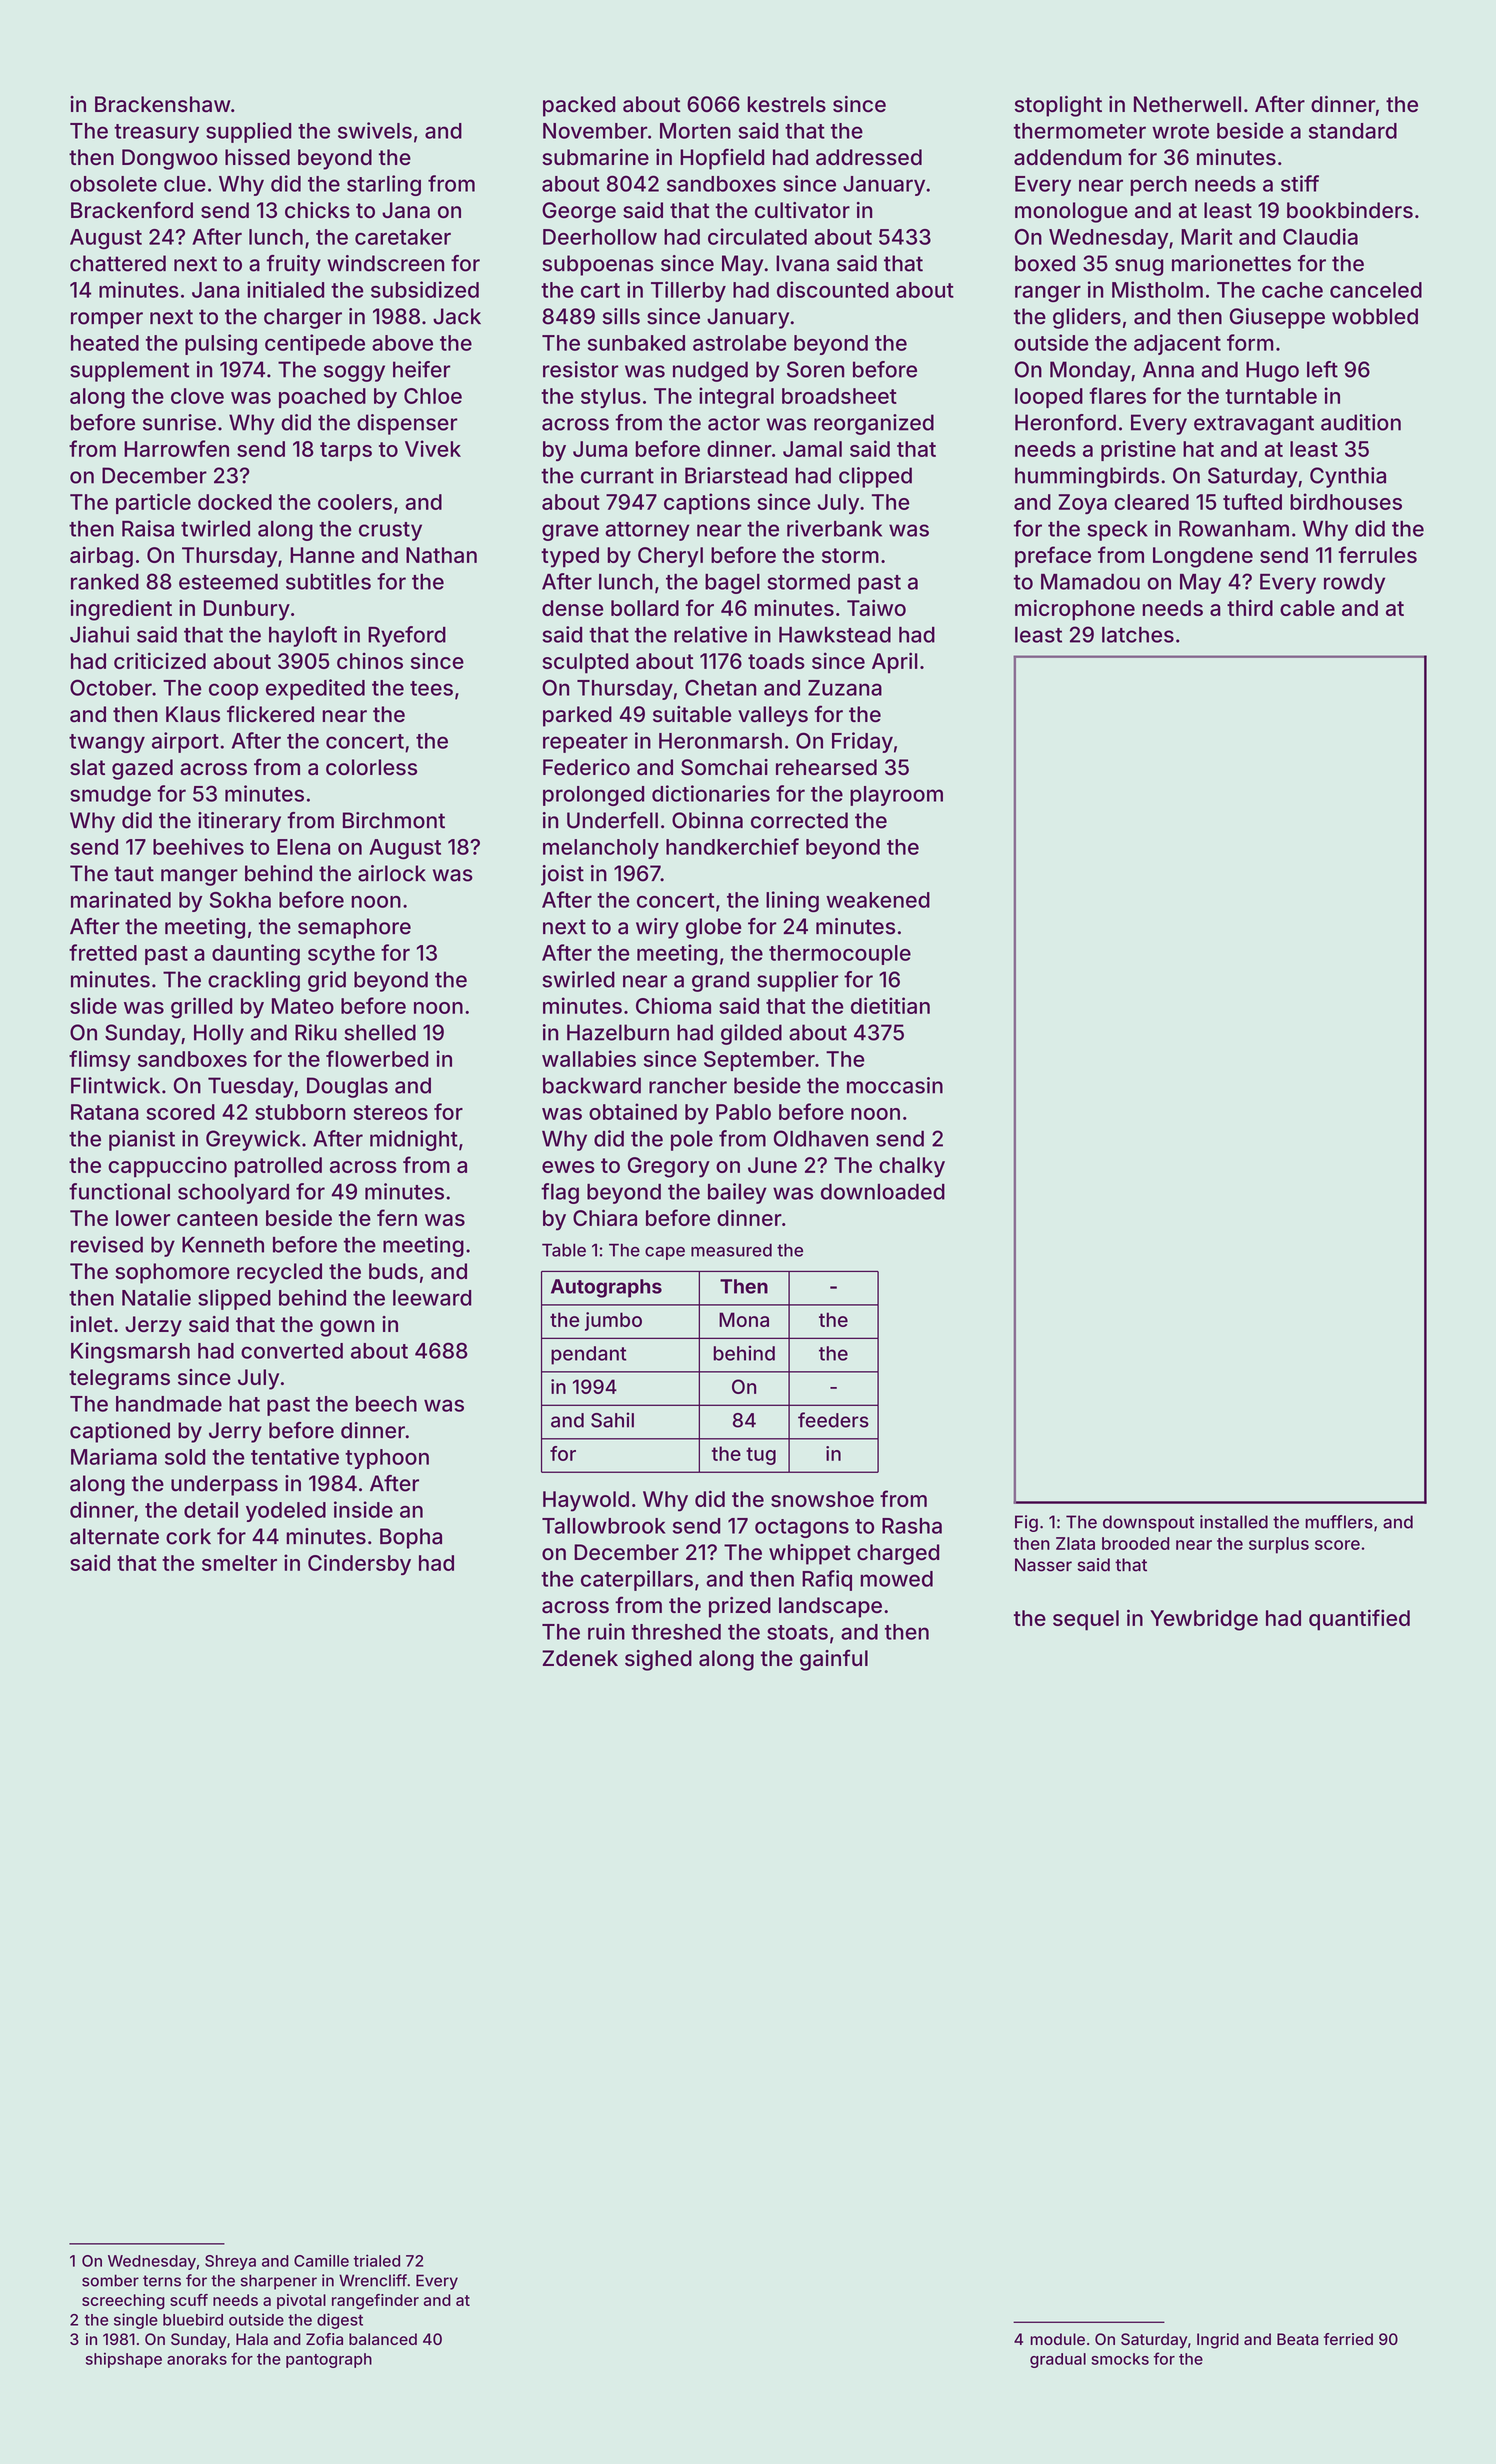  Describe the element at coordinates (1377, 554) in the screenshot. I see `ferrules` at that location.
